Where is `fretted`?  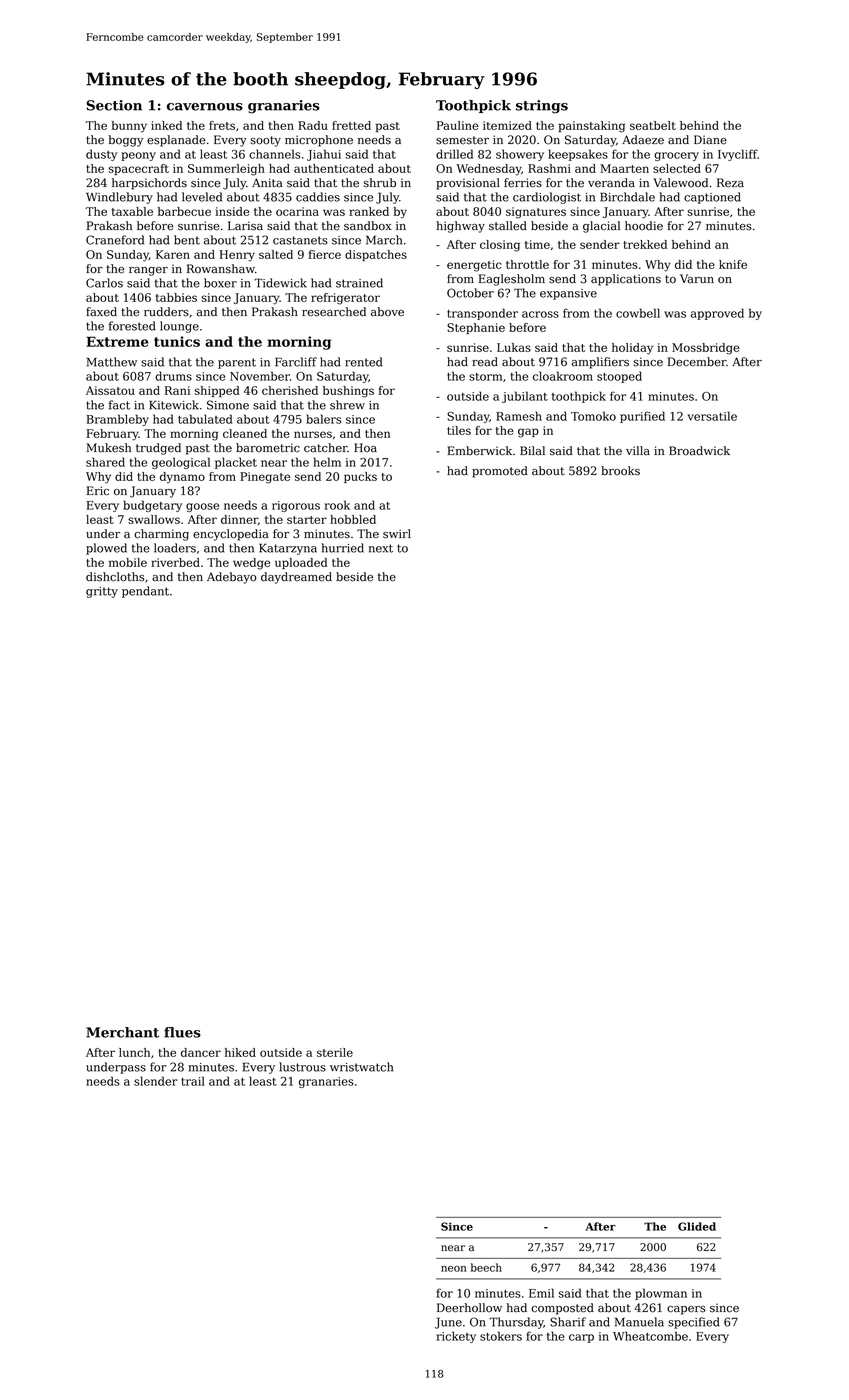 fretted is located at coordinates (351, 125).
